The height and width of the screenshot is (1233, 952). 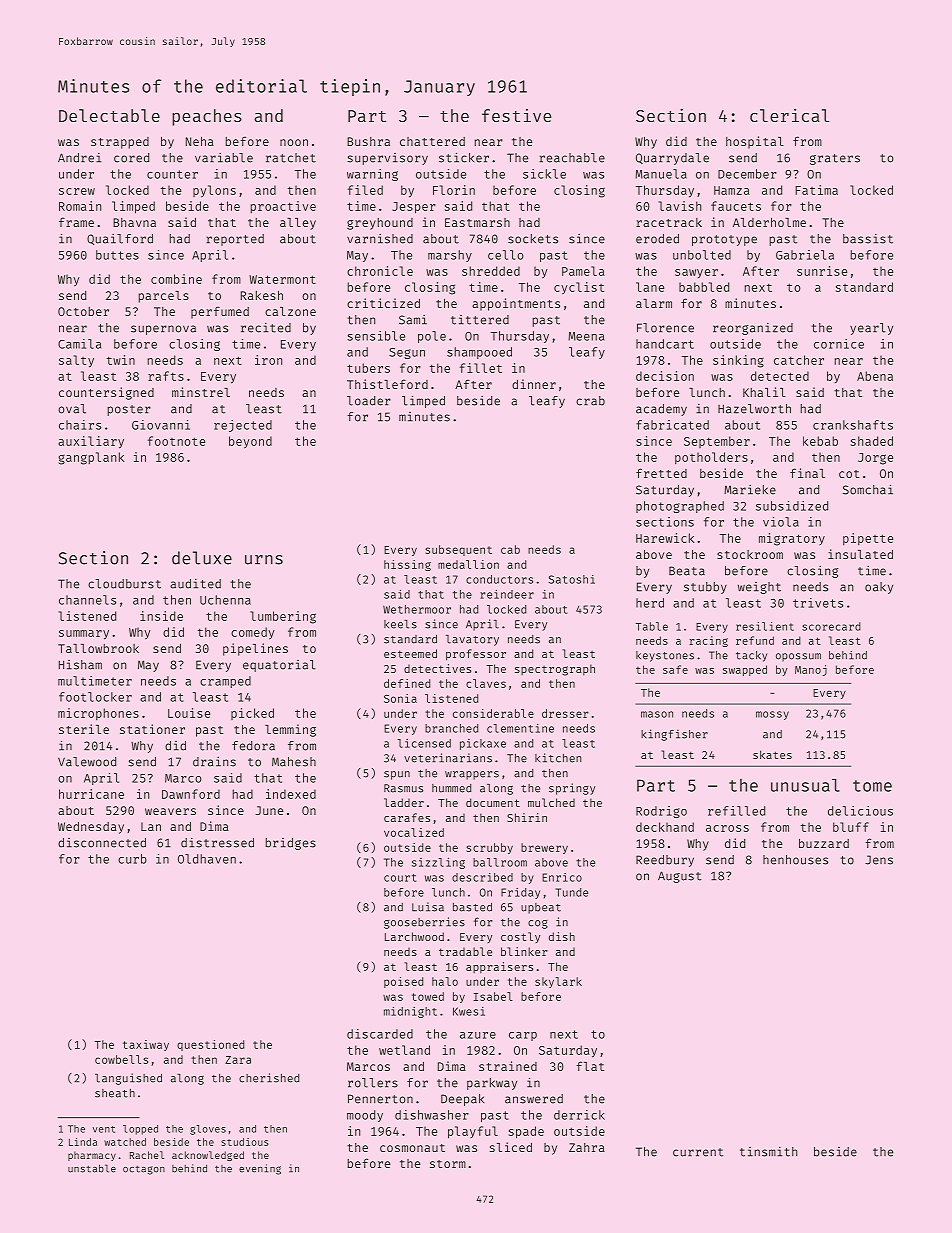 What do you see at coordinates (661, 473) in the screenshot?
I see `fretted` at bounding box center [661, 473].
